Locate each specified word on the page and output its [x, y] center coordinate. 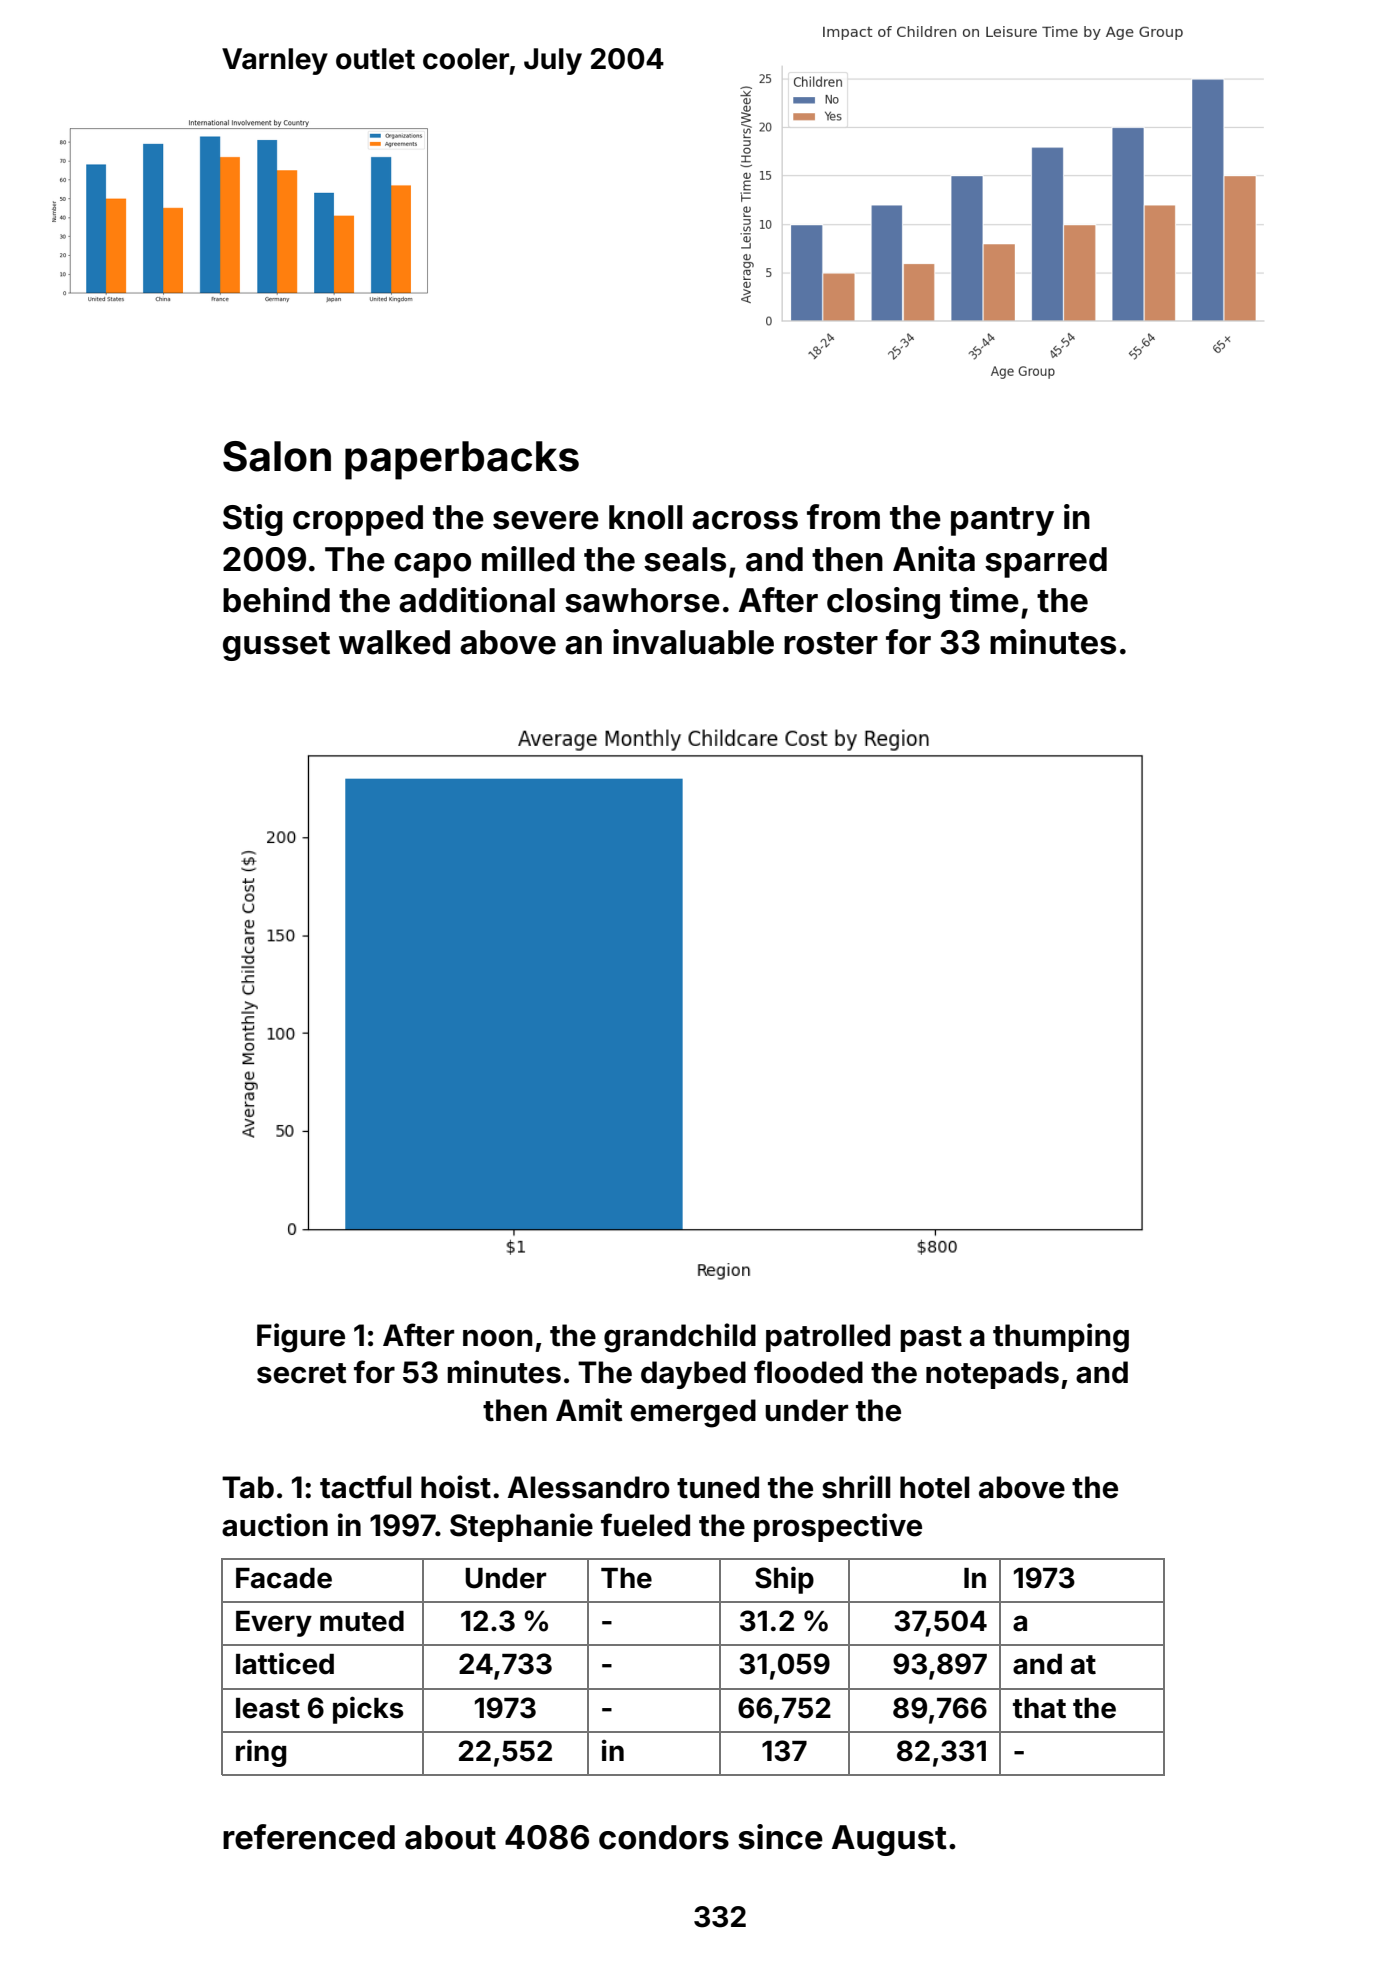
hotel [934, 1487]
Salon [277, 456]
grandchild [680, 1338]
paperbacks [462, 460]
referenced [309, 1837]
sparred [1046, 562]
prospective [838, 1527]
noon [497, 1338]
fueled [645, 1525]
